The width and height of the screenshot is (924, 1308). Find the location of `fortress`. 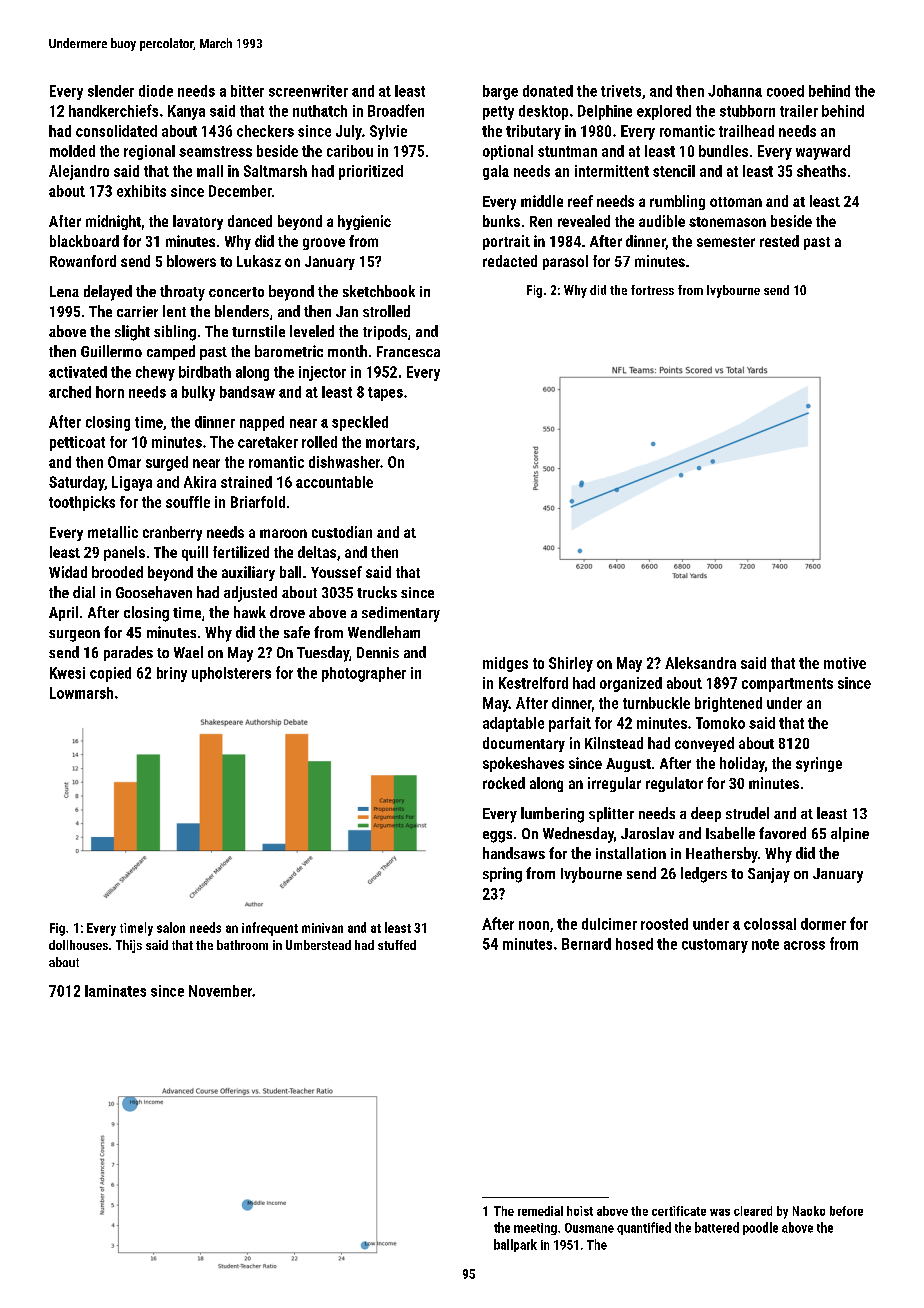

fortress is located at coordinates (652, 290).
